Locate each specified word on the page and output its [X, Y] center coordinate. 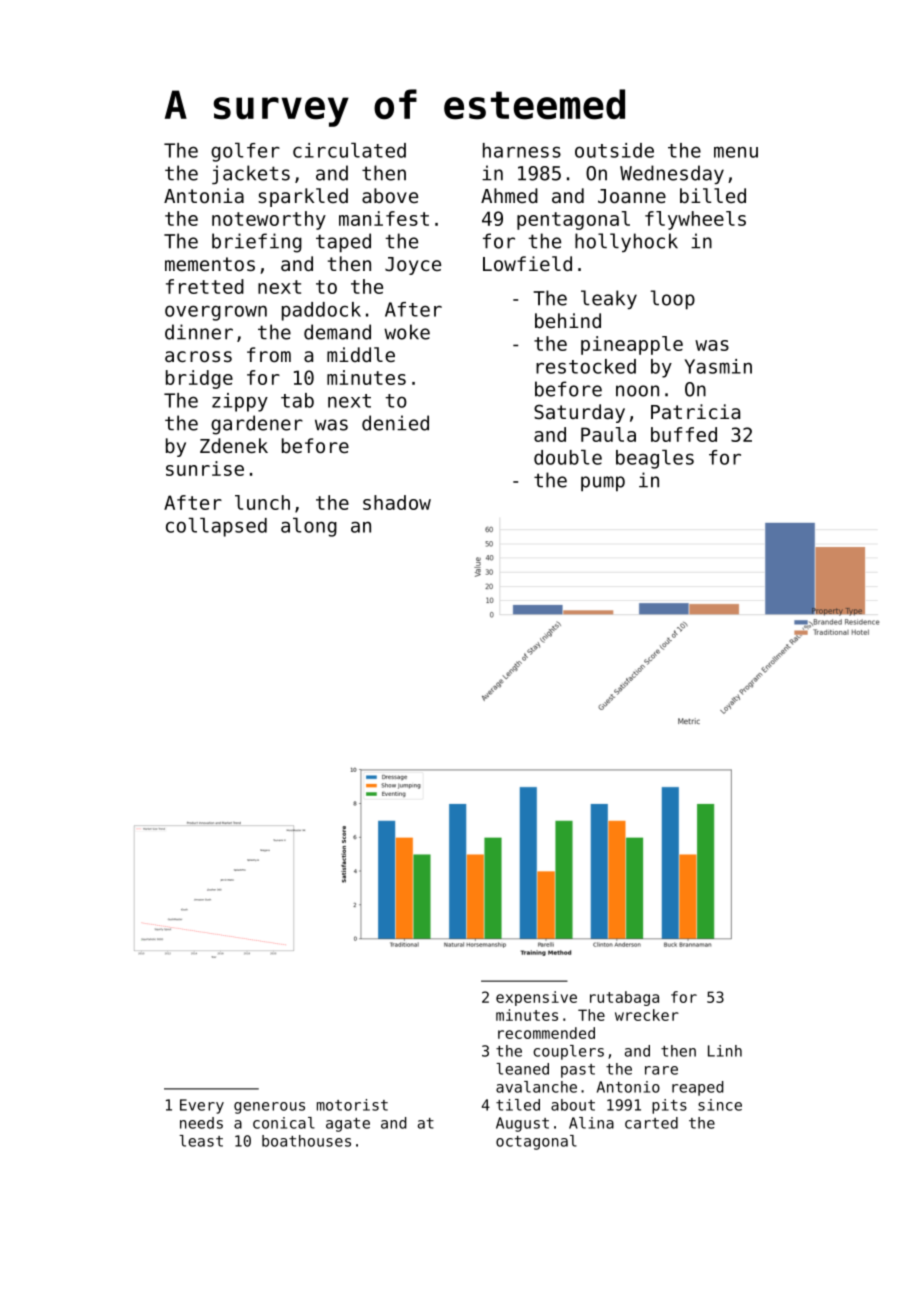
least [201, 1141]
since [720, 1105]
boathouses [306, 1141]
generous [269, 1108]
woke [407, 332]
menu [736, 152]
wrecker [647, 1015]
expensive [536, 998]
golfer [245, 152]
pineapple [632, 345]
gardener [257, 425]
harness [522, 150]
